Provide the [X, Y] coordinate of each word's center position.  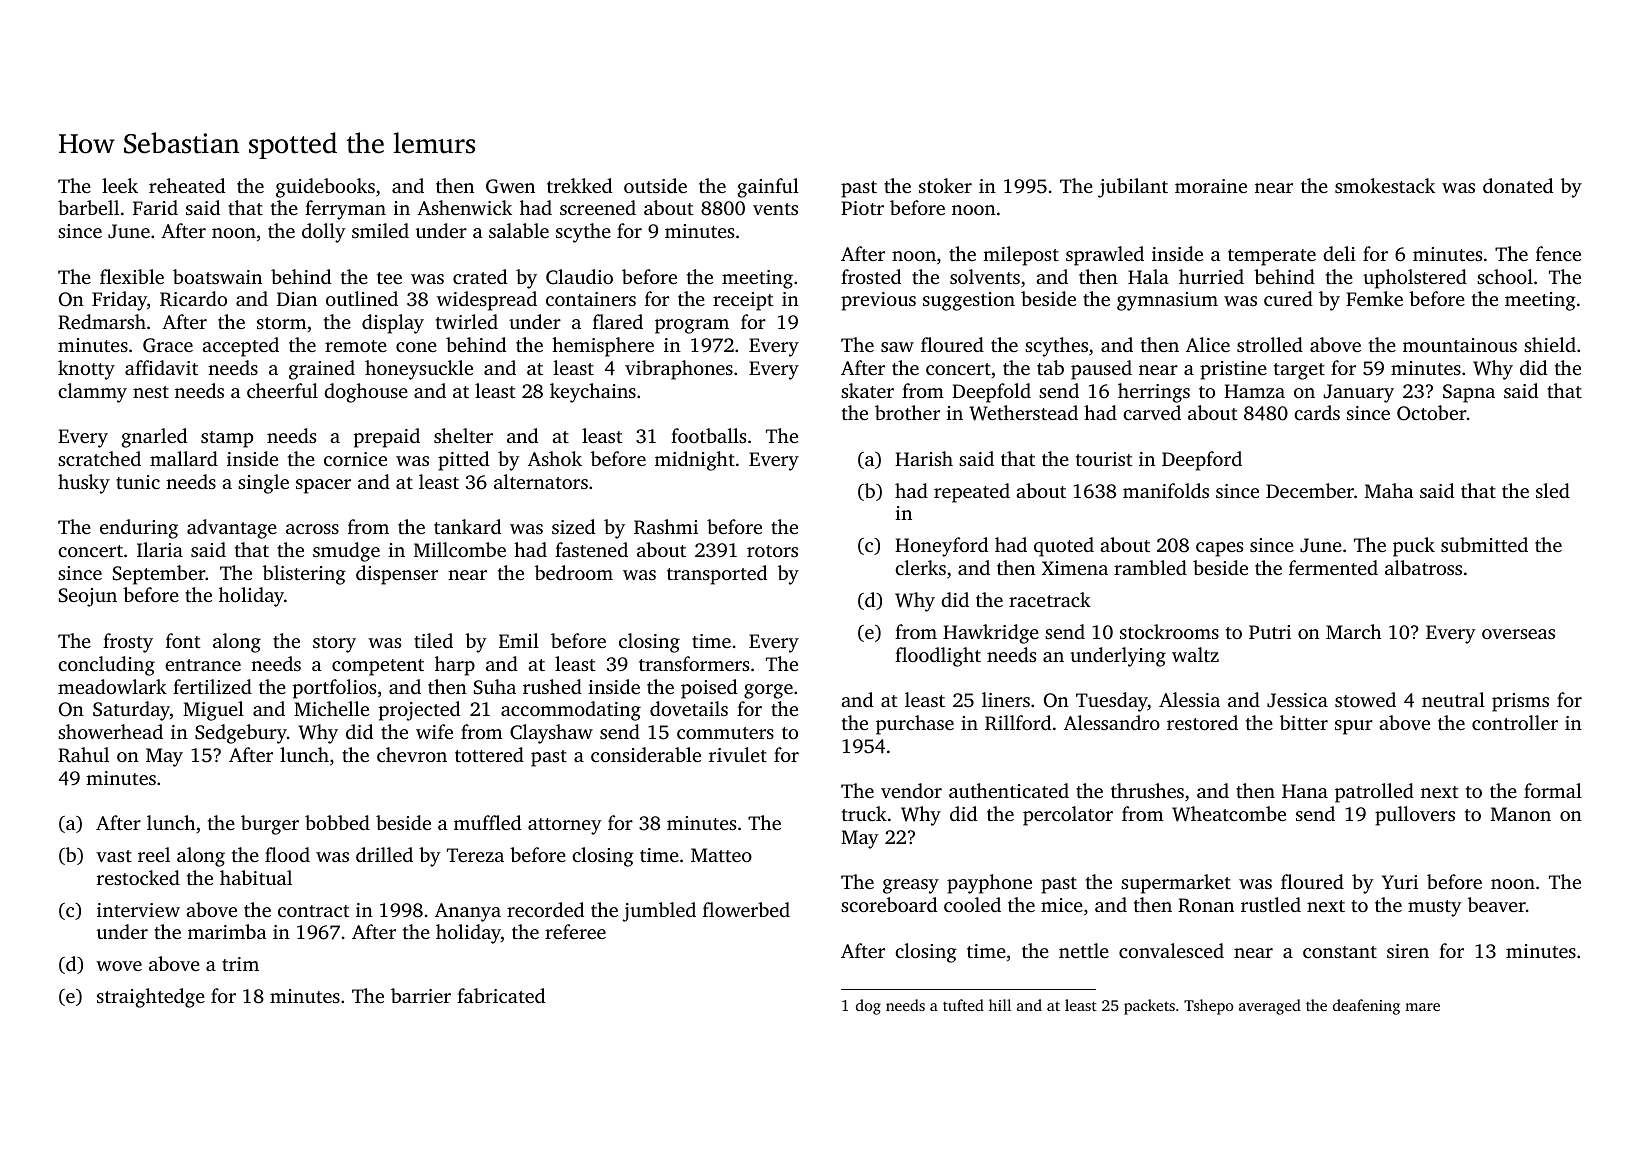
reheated [187, 185]
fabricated [501, 995]
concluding [106, 666]
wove [119, 966]
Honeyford [941, 547]
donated [1518, 185]
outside [655, 185]
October [1432, 413]
